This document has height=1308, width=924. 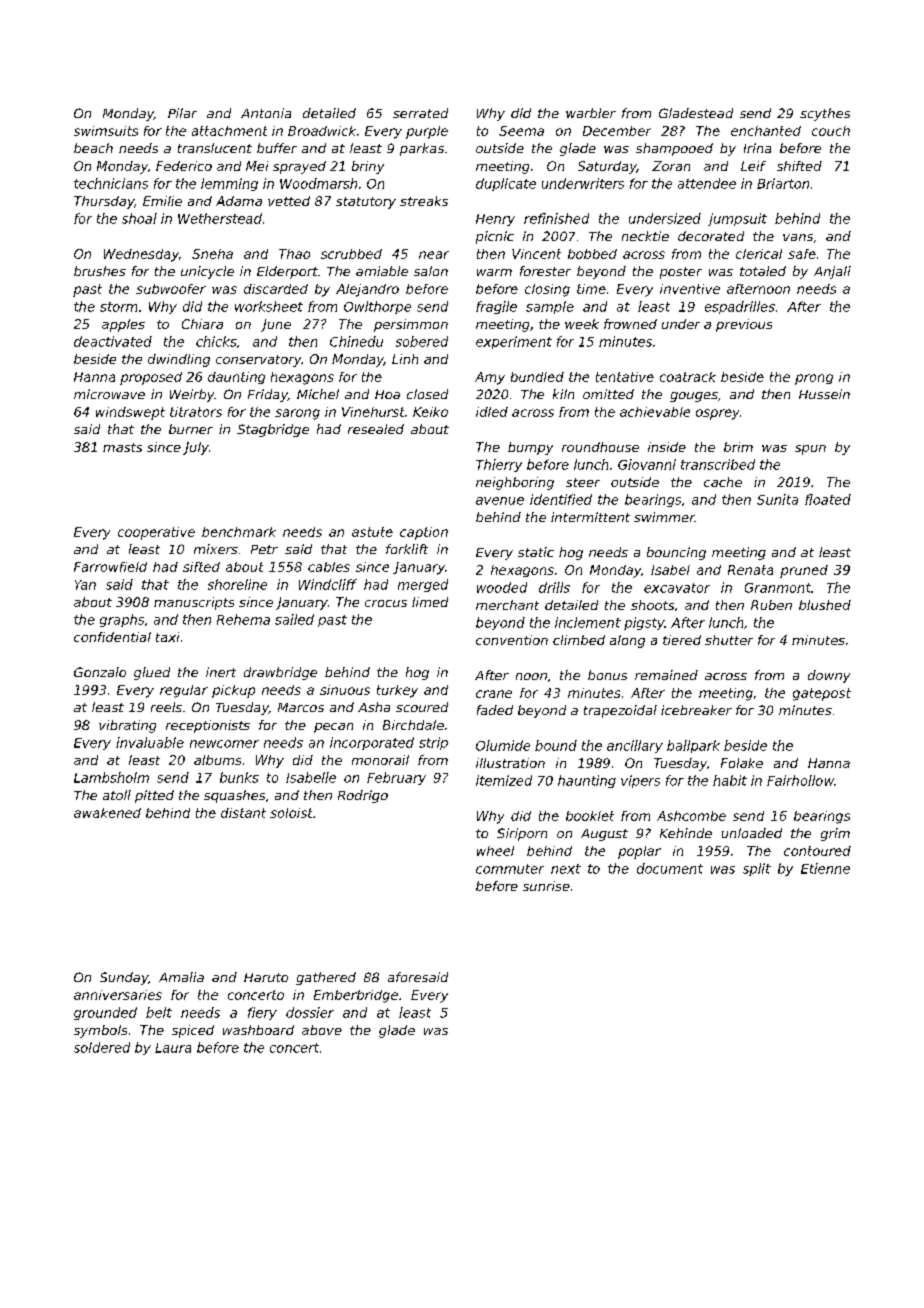 I want to click on Wetherstead, so click(x=220, y=218).
